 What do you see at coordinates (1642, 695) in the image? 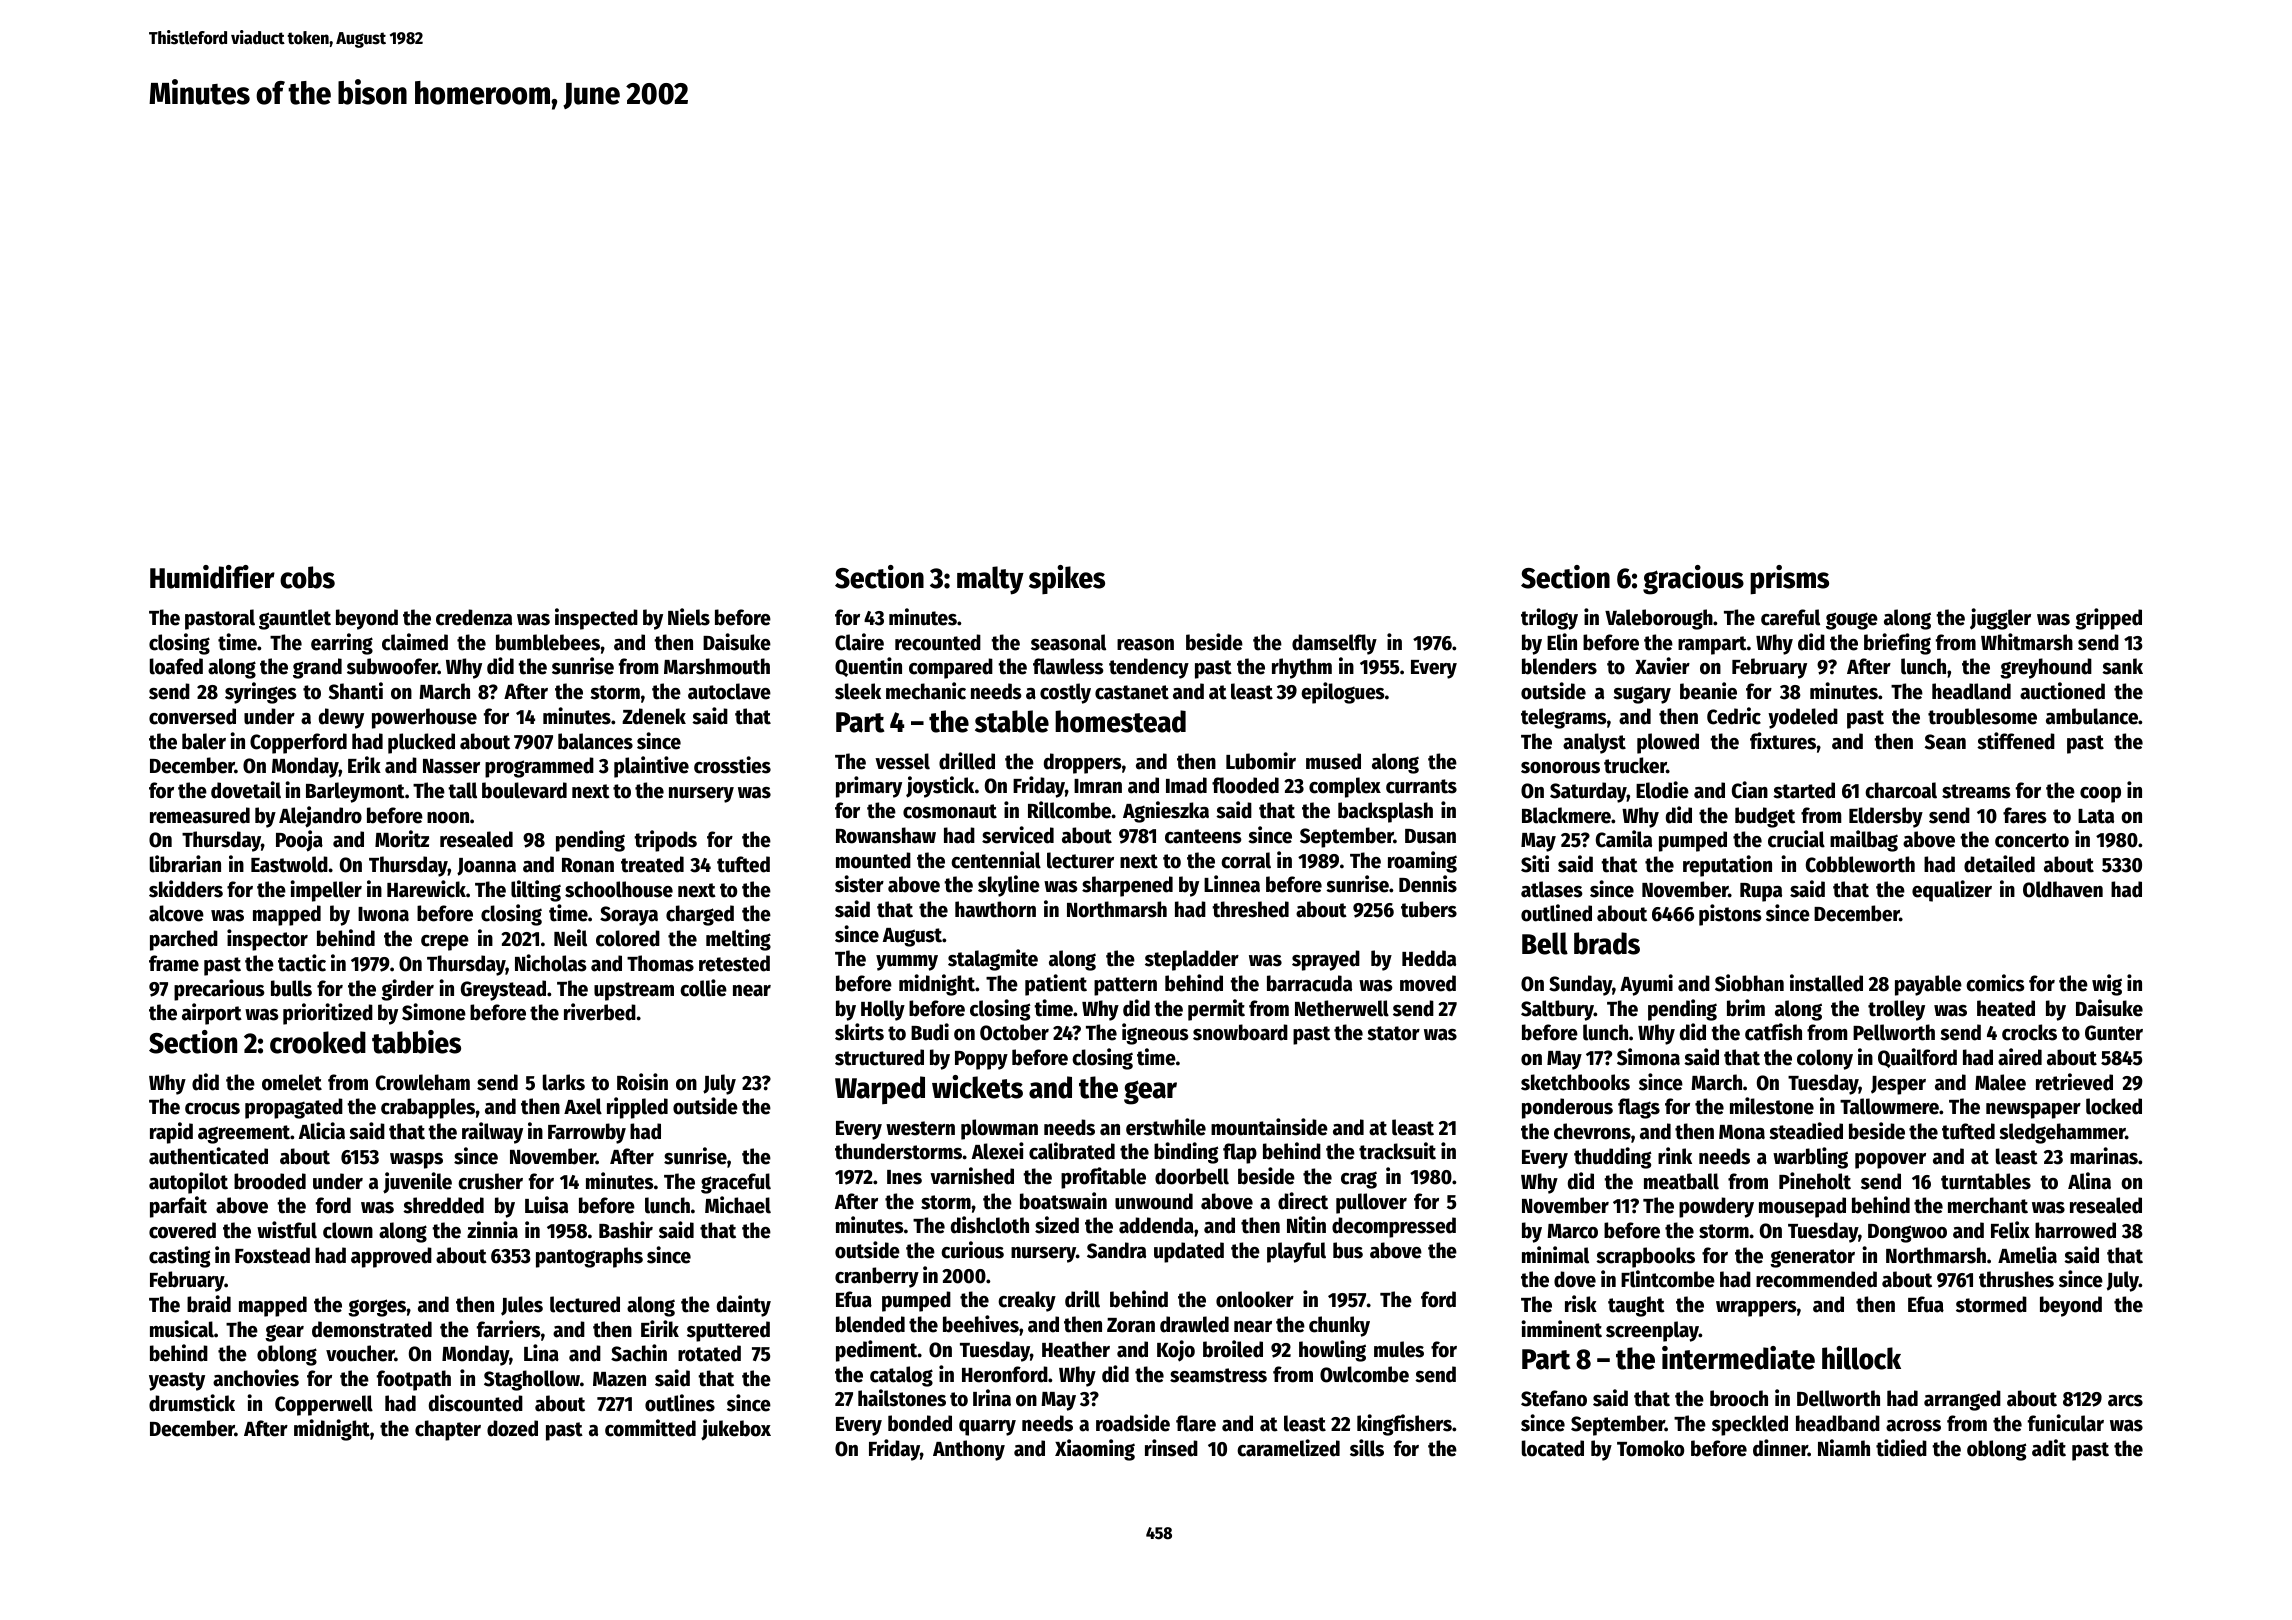
I see `sugary` at bounding box center [1642, 695].
